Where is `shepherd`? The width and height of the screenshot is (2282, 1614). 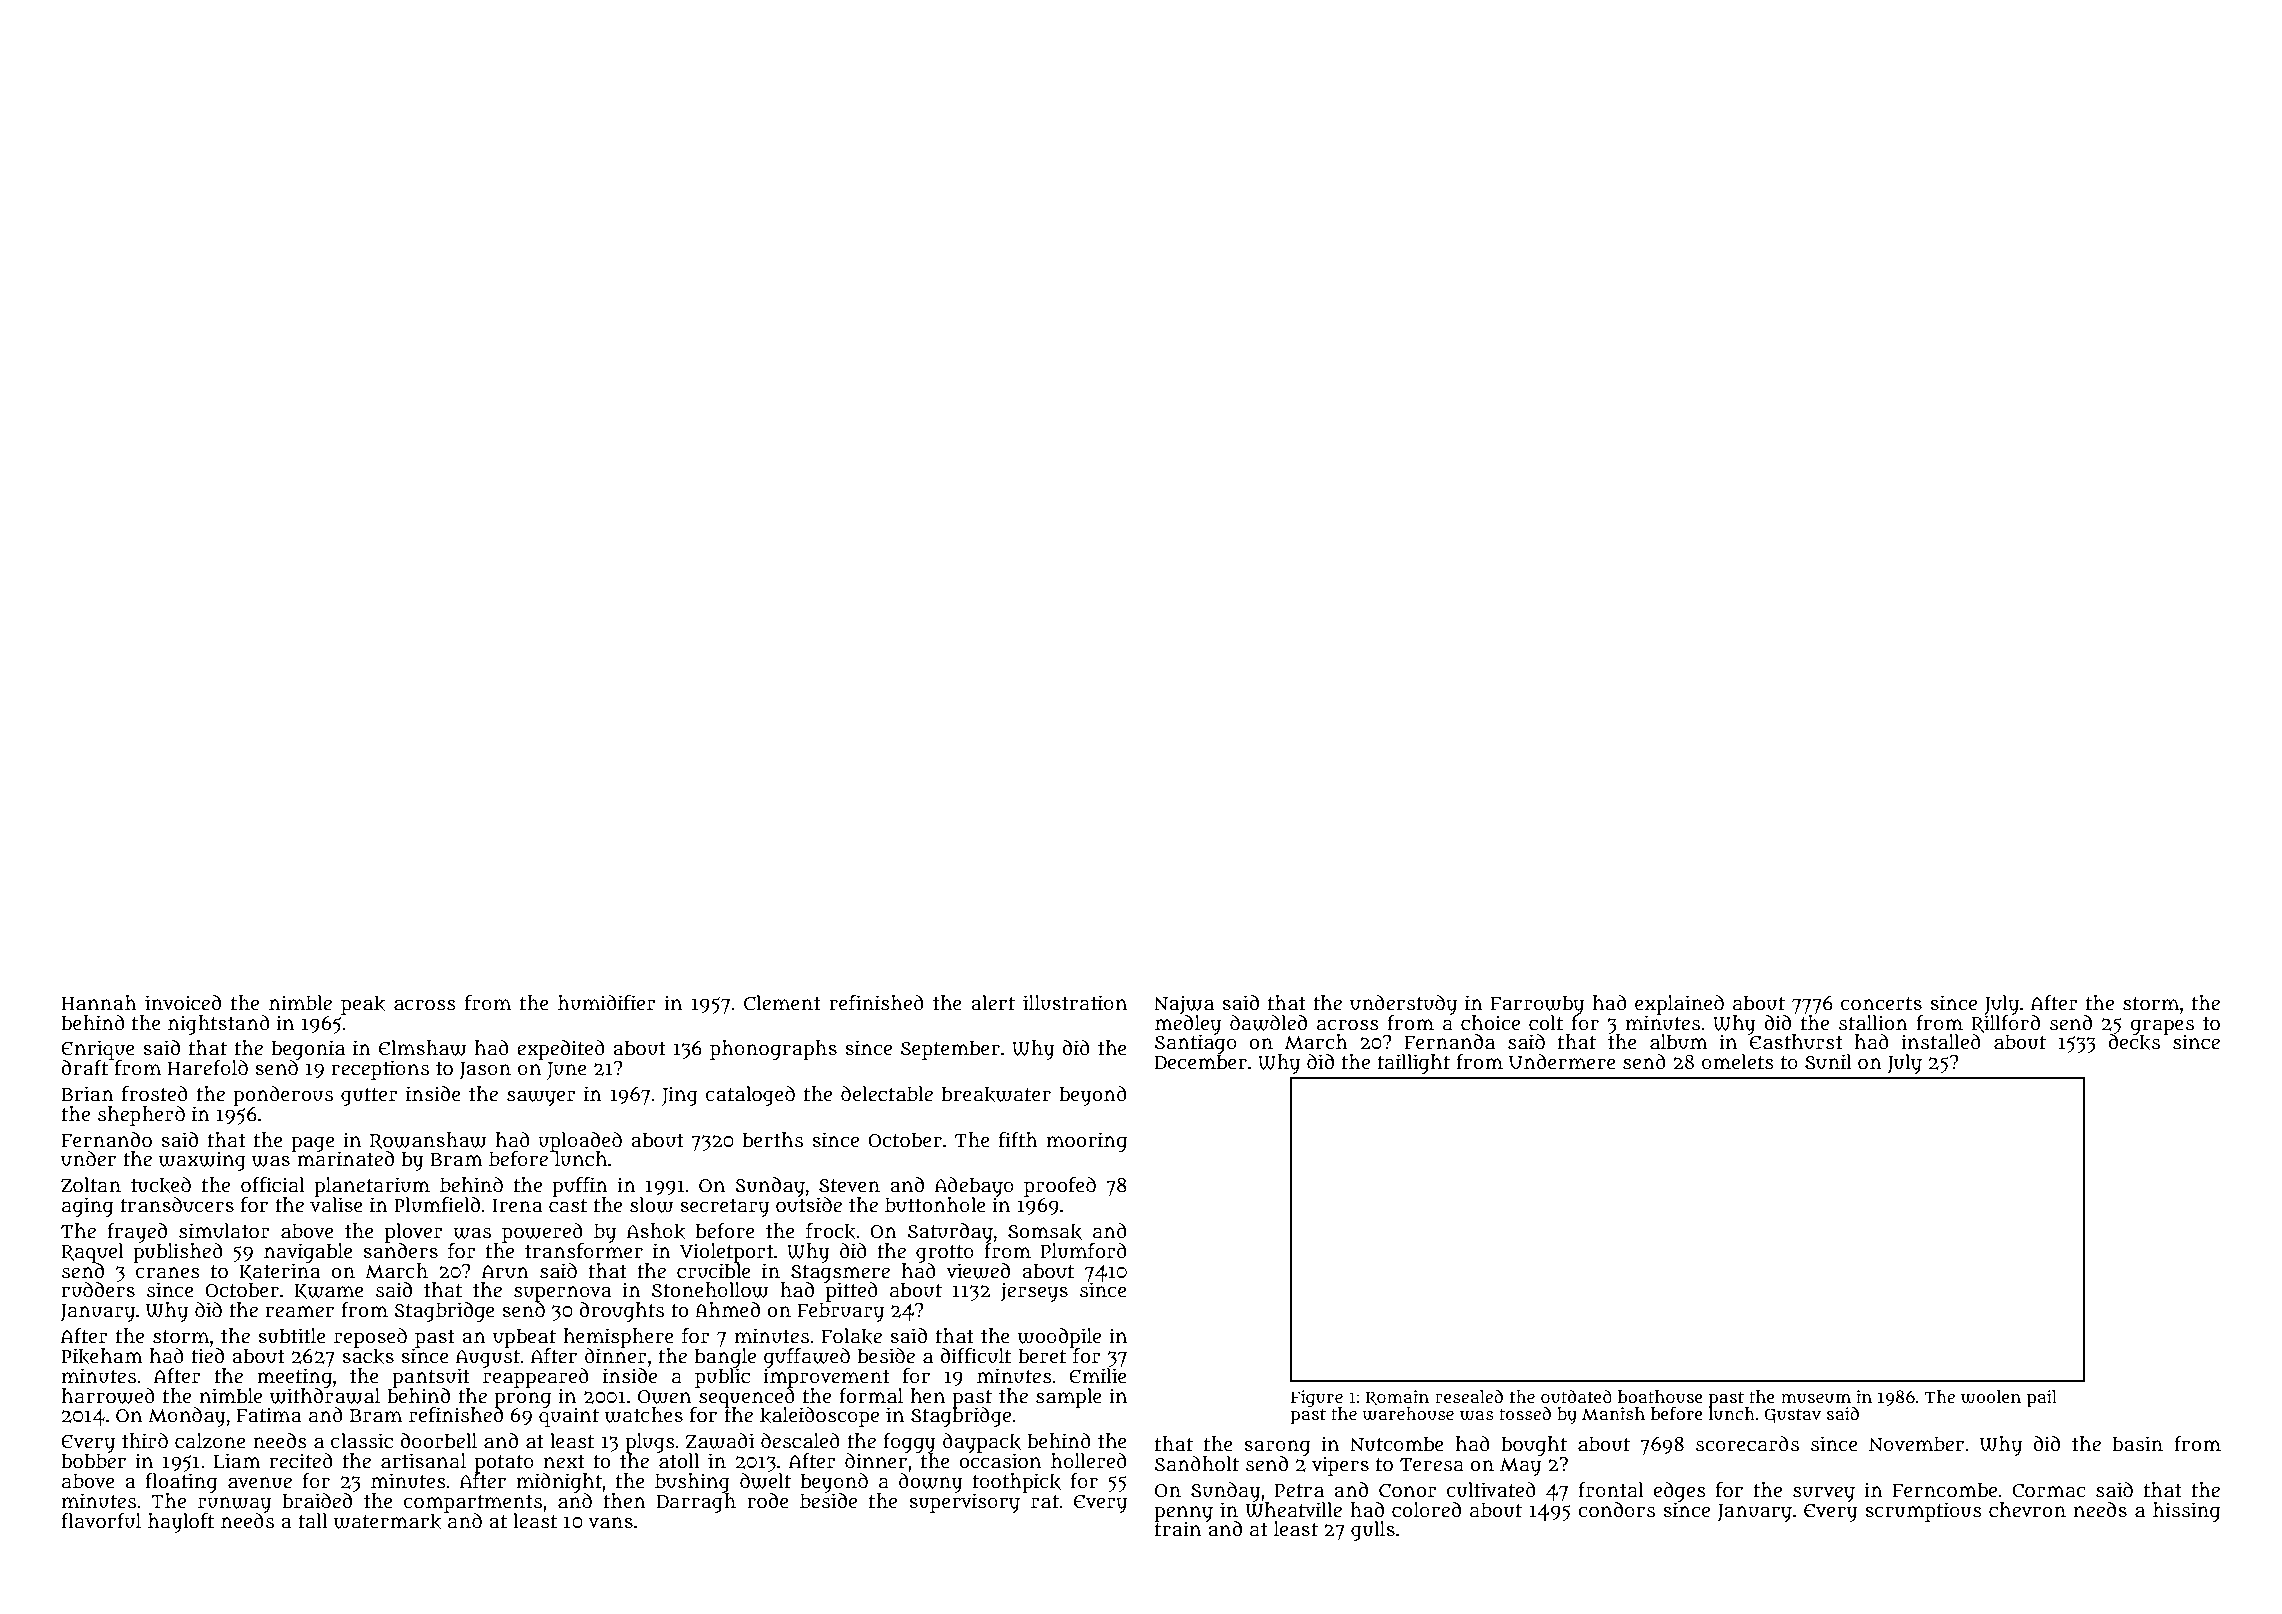 shepherd is located at coordinates (141, 1116).
